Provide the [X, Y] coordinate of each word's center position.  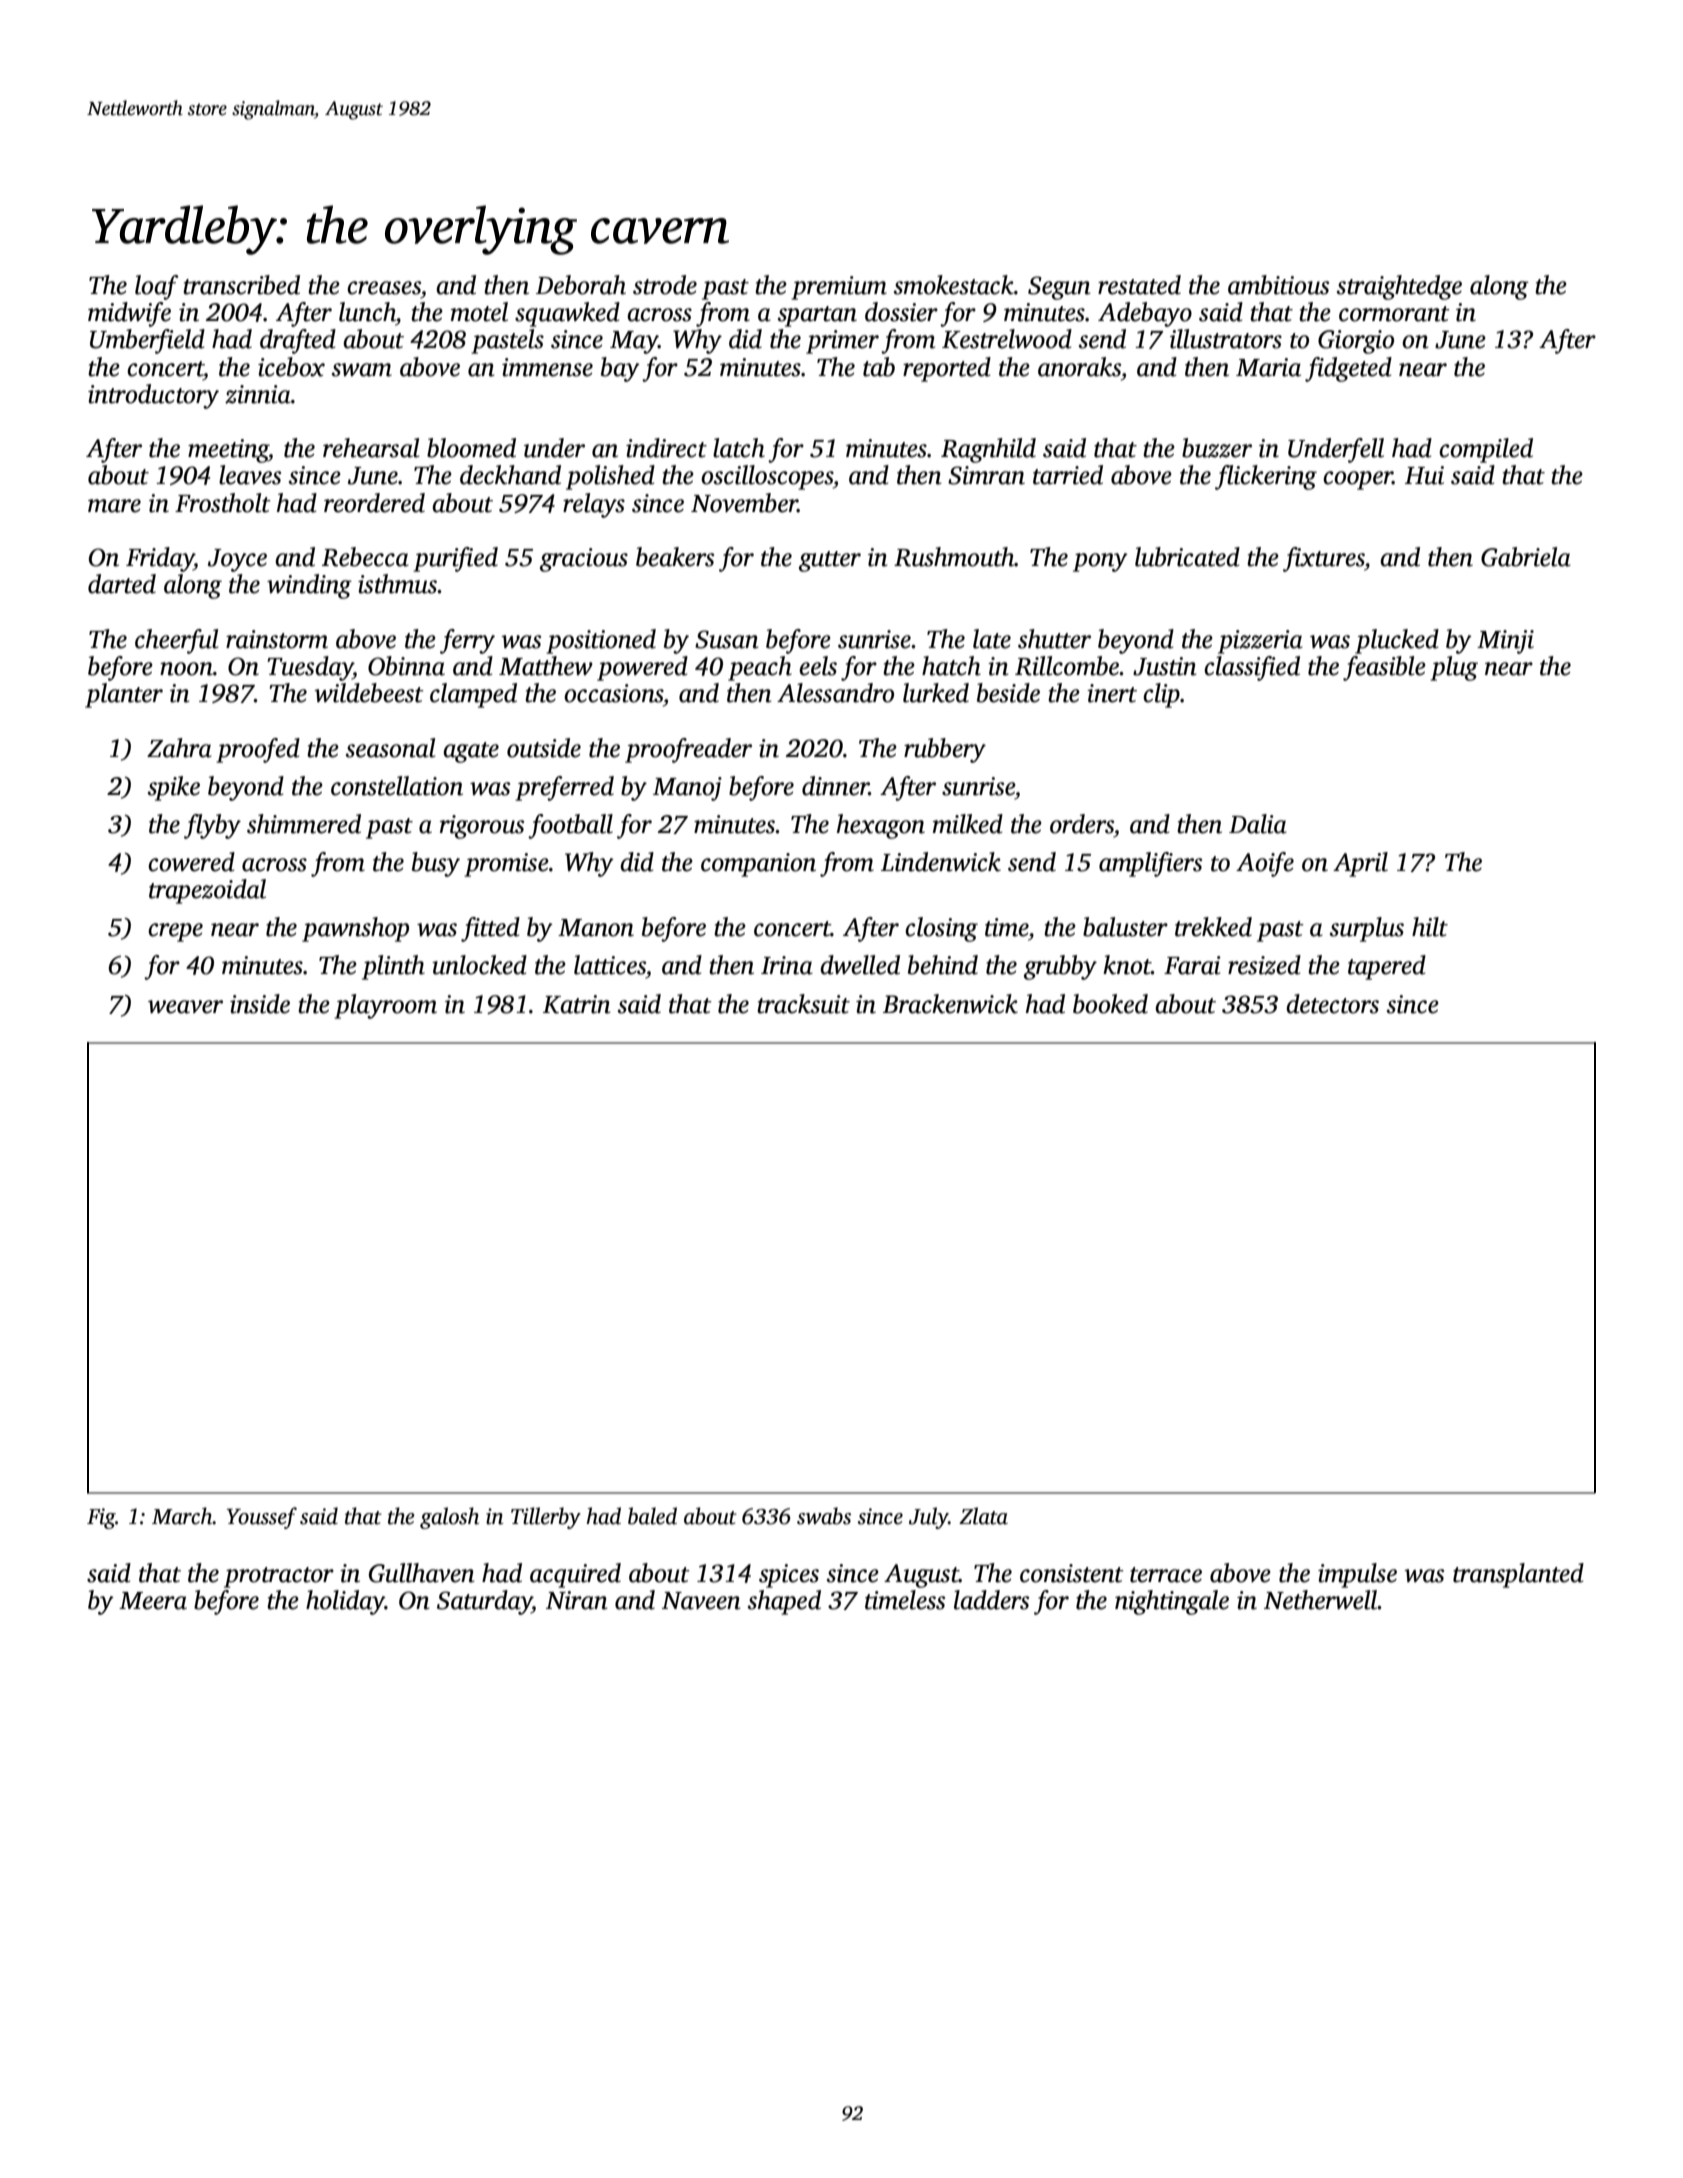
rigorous [482, 827]
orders [1082, 824]
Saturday [484, 1602]
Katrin [577, 1004]
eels [818, 666]
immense [547, 367]
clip [1161, 695]
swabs [824, 1516]
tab [879, 367]
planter [124, 695]
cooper [1358, 480]
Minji [1505, 642]
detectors [1332, 1004]
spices [789, 1576]
